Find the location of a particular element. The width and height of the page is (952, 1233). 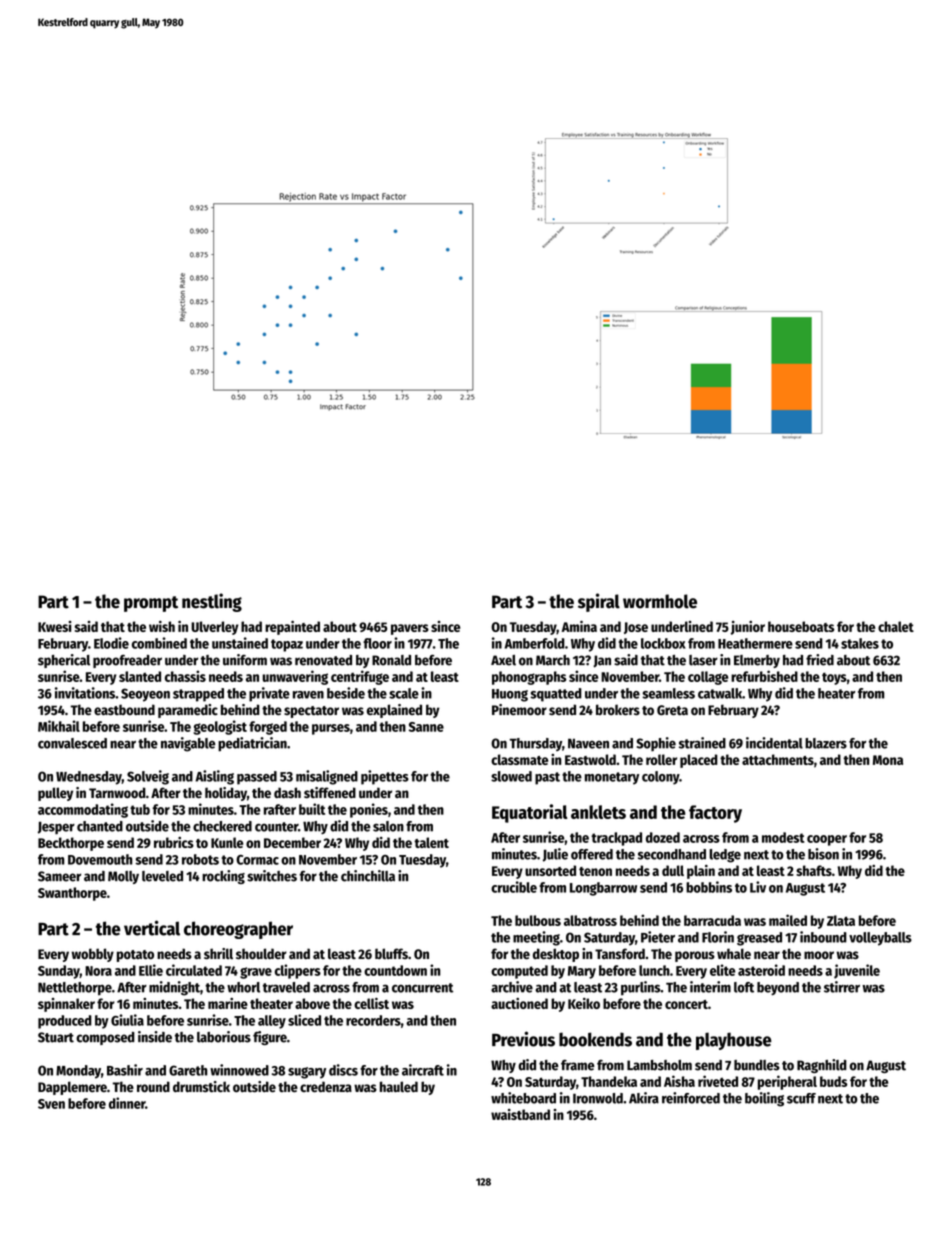

Amberfold is located at coordinates (534, 643).
